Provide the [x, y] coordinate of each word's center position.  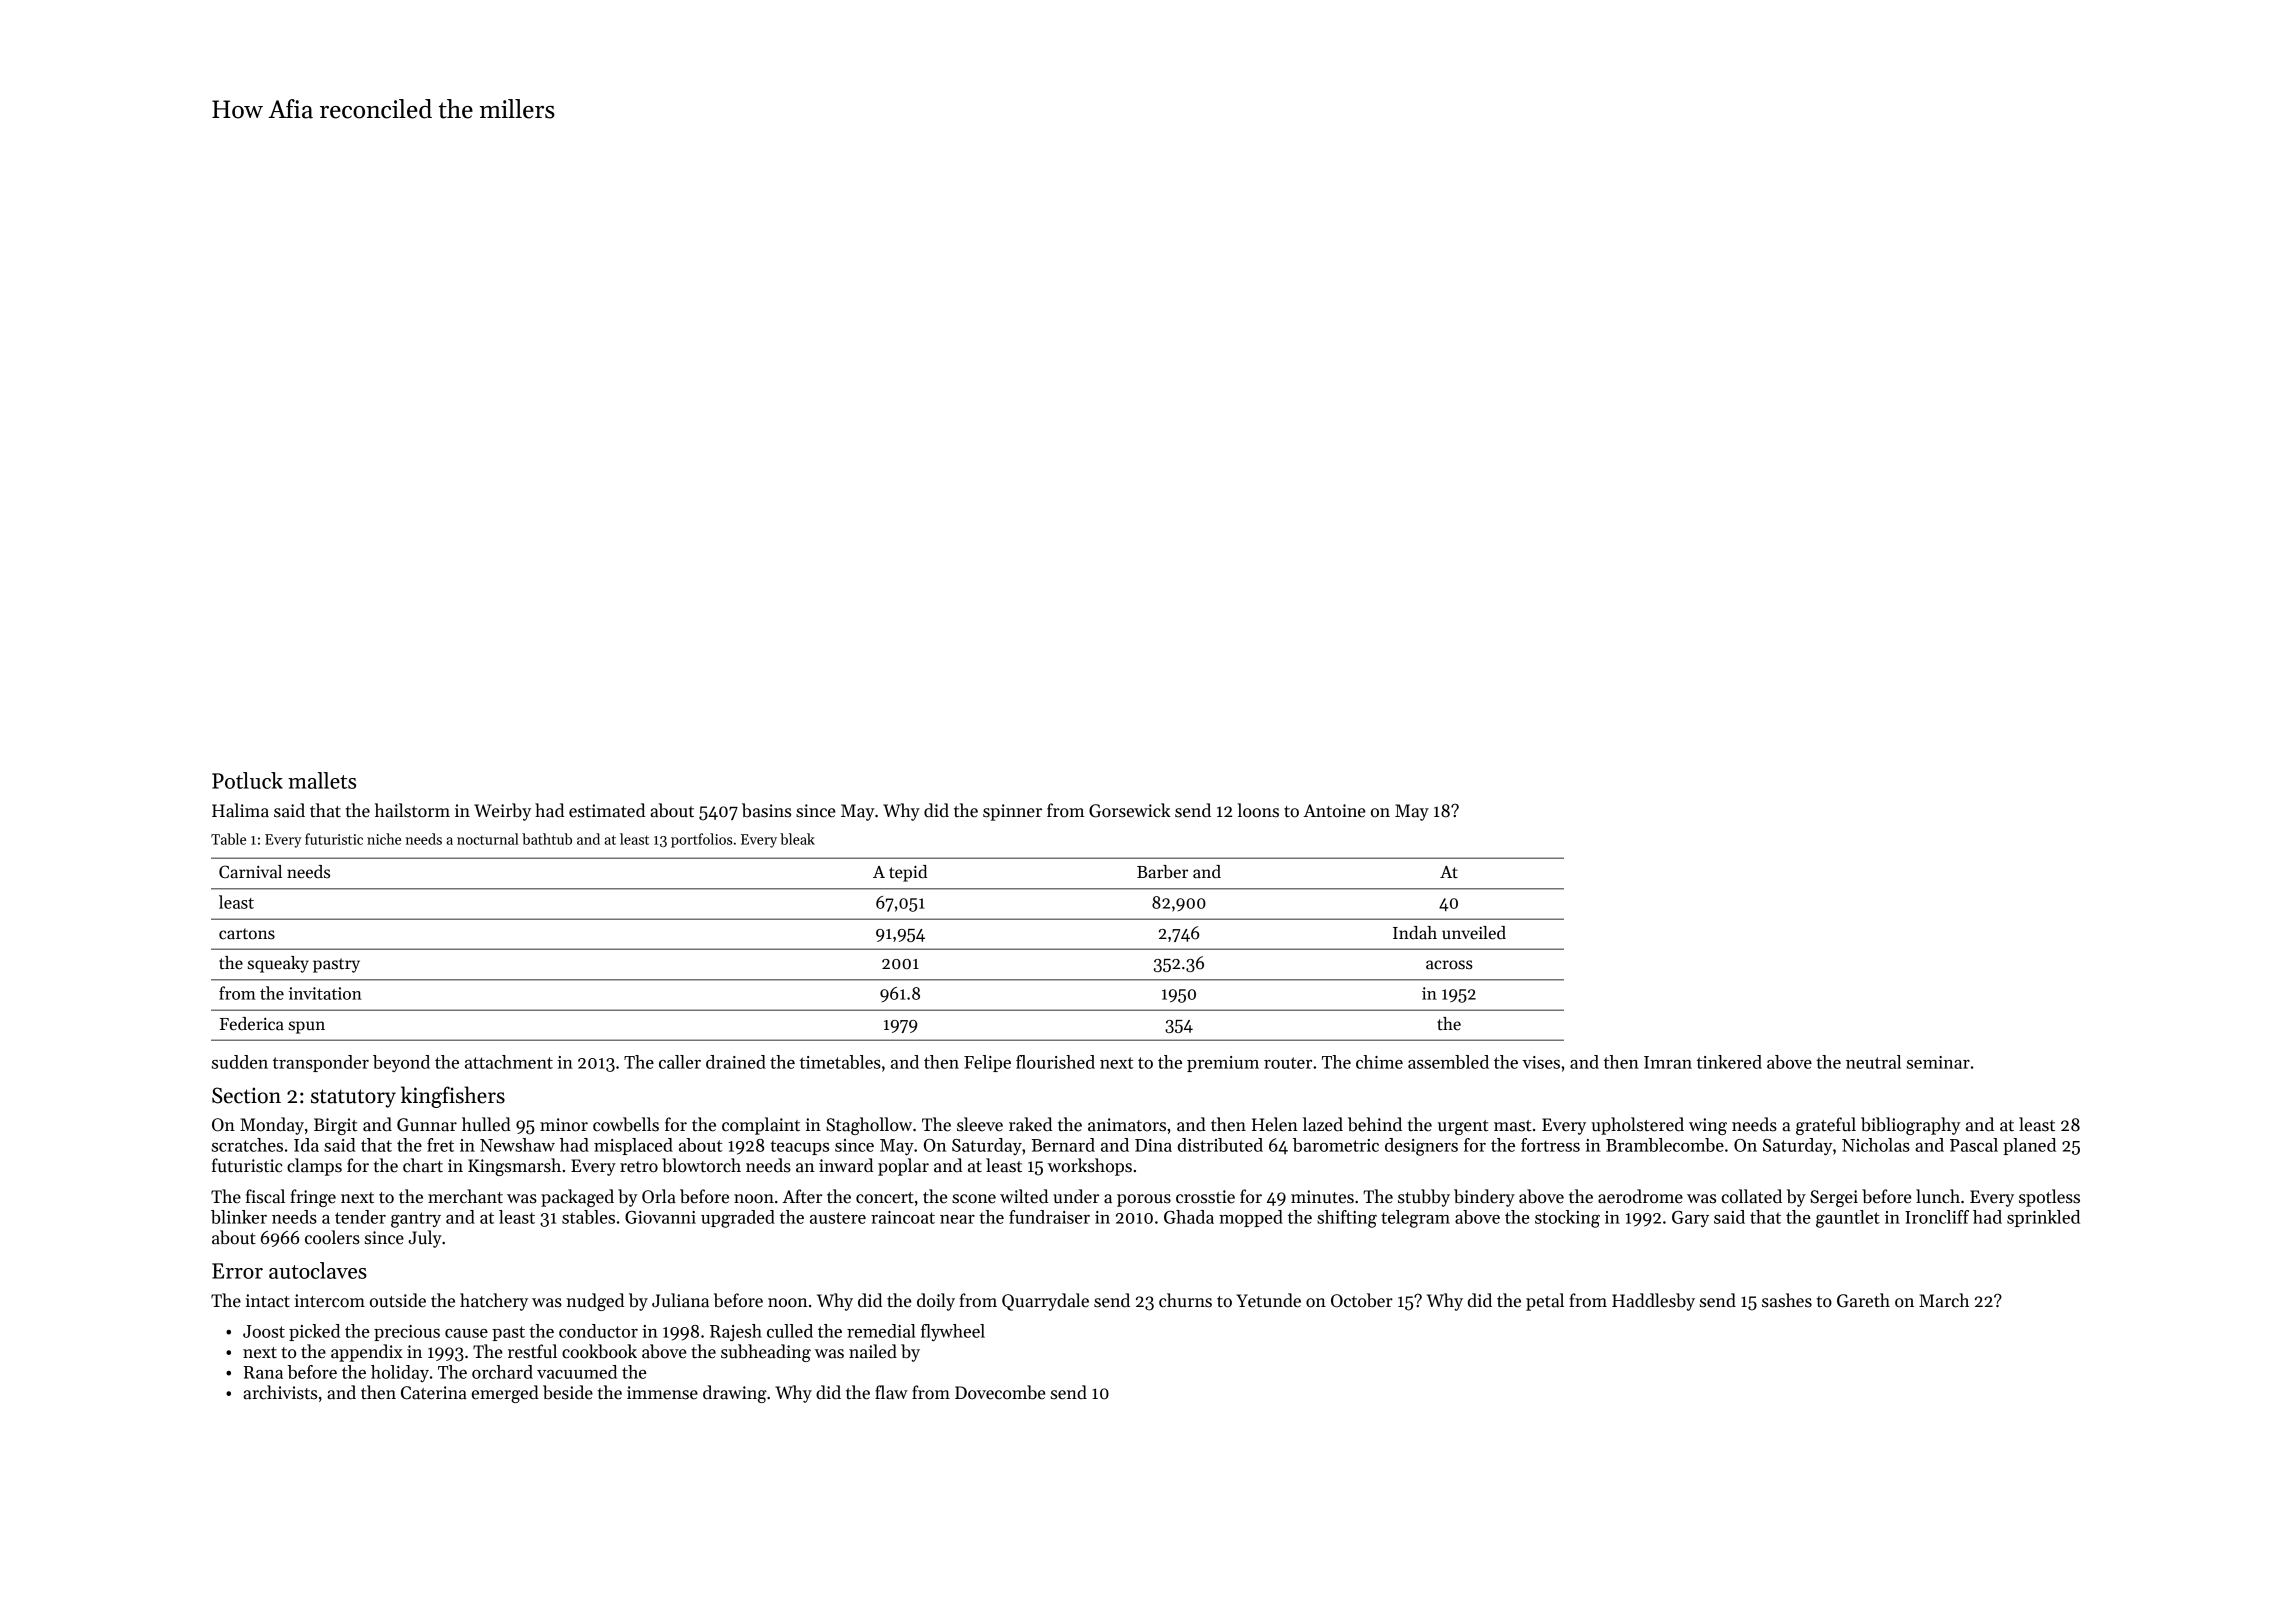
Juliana [680, 1300]
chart [423, 1165]
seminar [1938, 1062]
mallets [322, 780]
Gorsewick [1130, 810]
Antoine [1334, 811]
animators [1127, 1125]
